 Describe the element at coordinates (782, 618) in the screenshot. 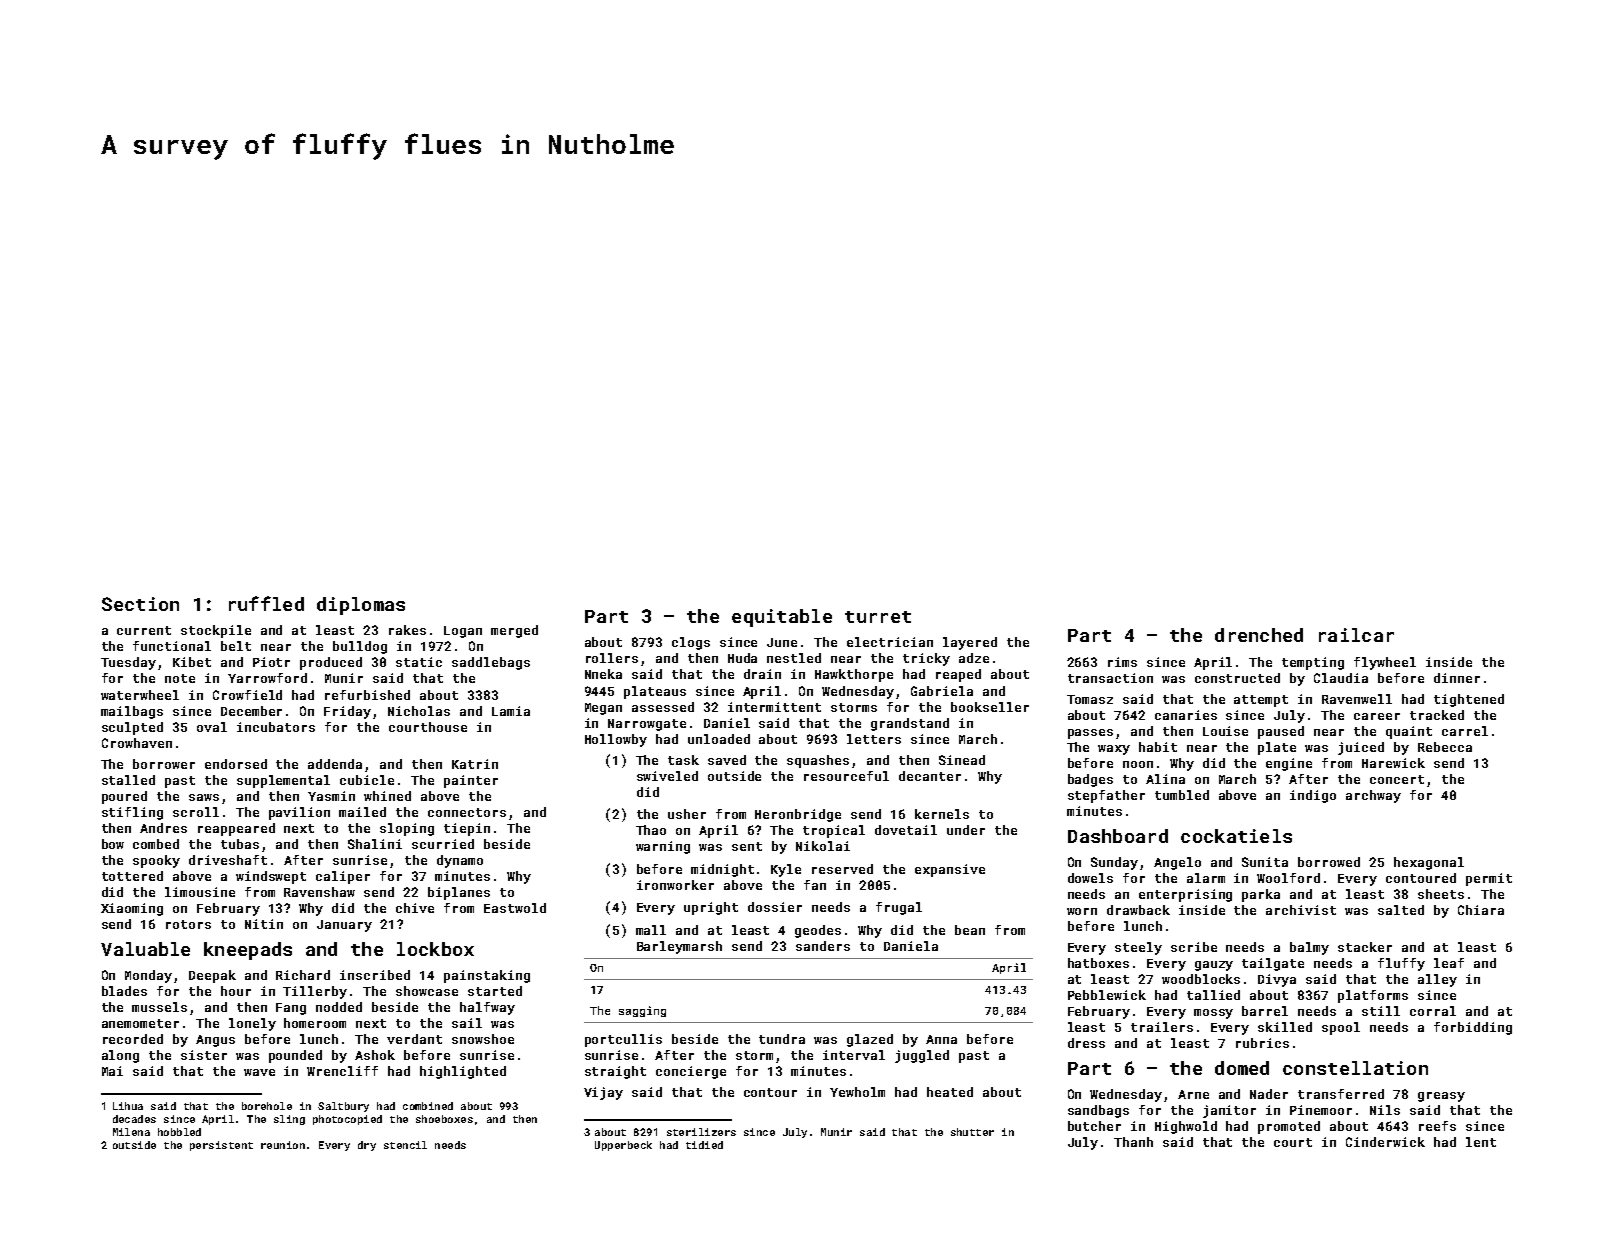

I see `equitable` at that location.
